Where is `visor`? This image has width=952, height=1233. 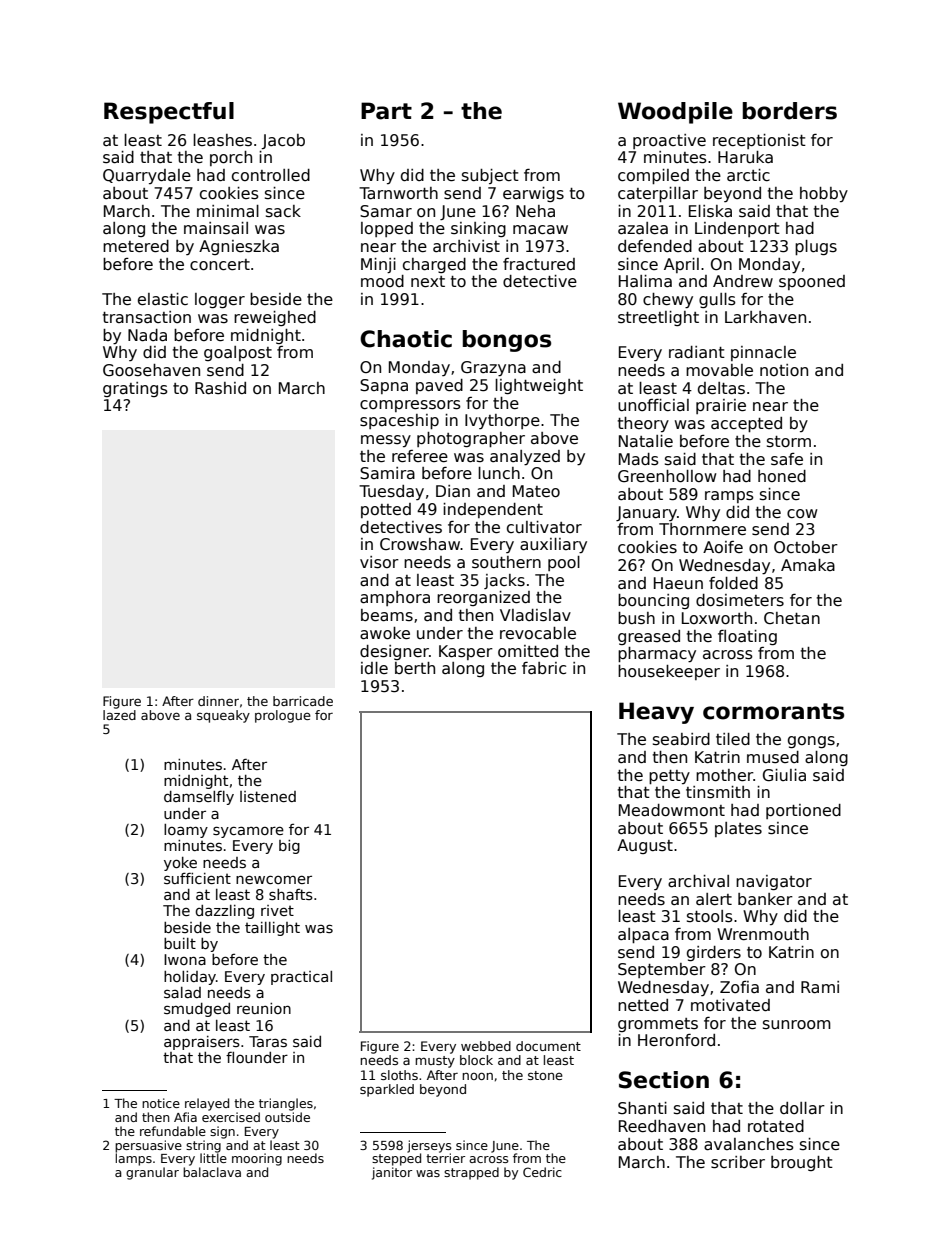 visor is located at coordinates (379, 562).
